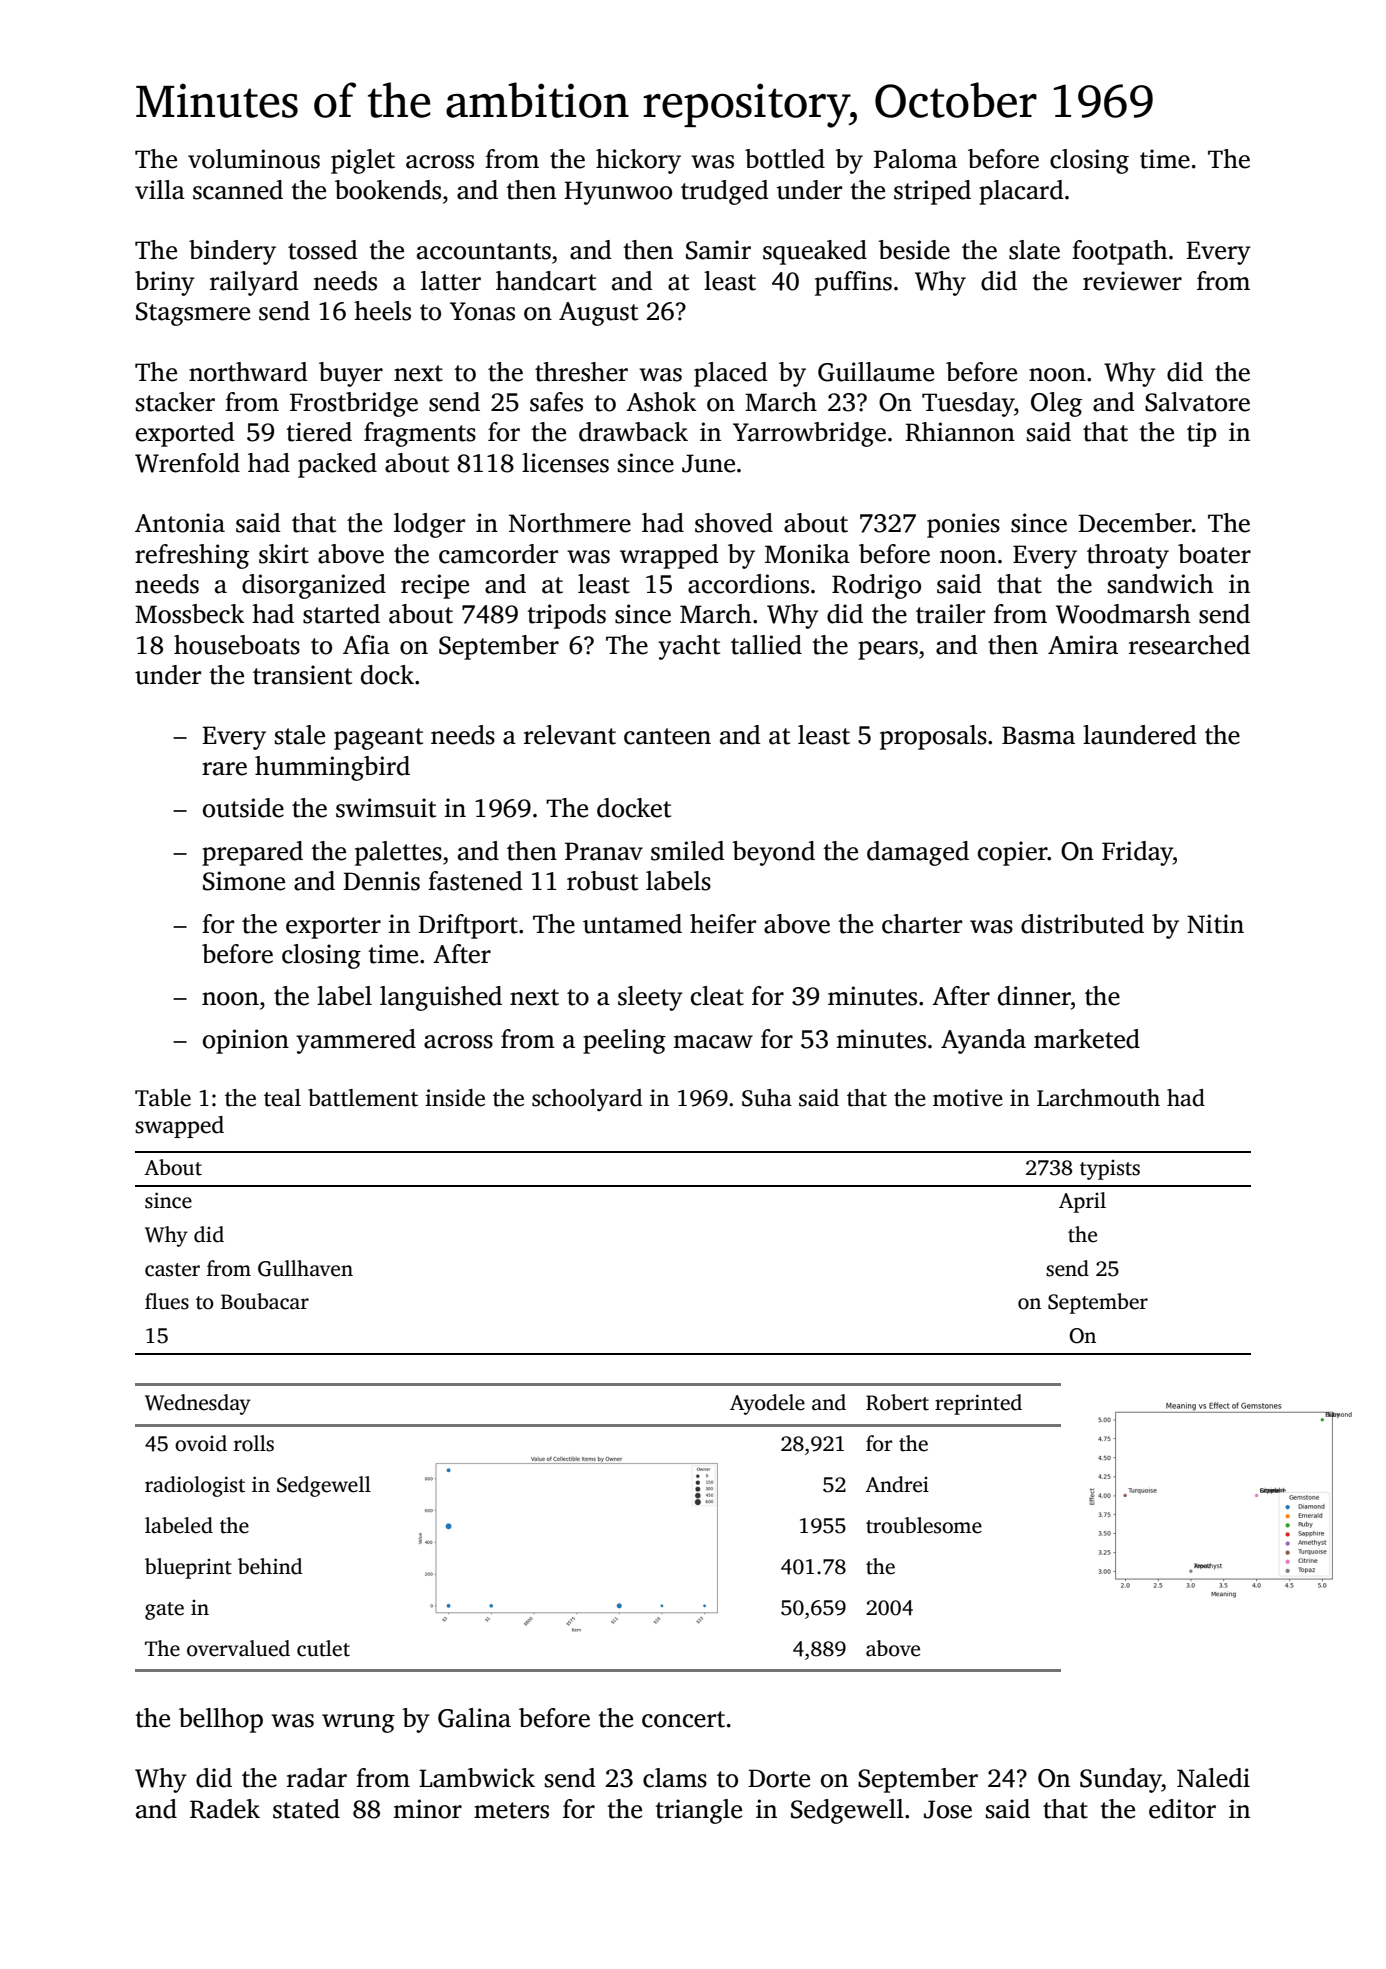 This image has height=1969, width=1386. Describe the element at coordinates (1110, 1170) in the image. I see `typists` at that location.
